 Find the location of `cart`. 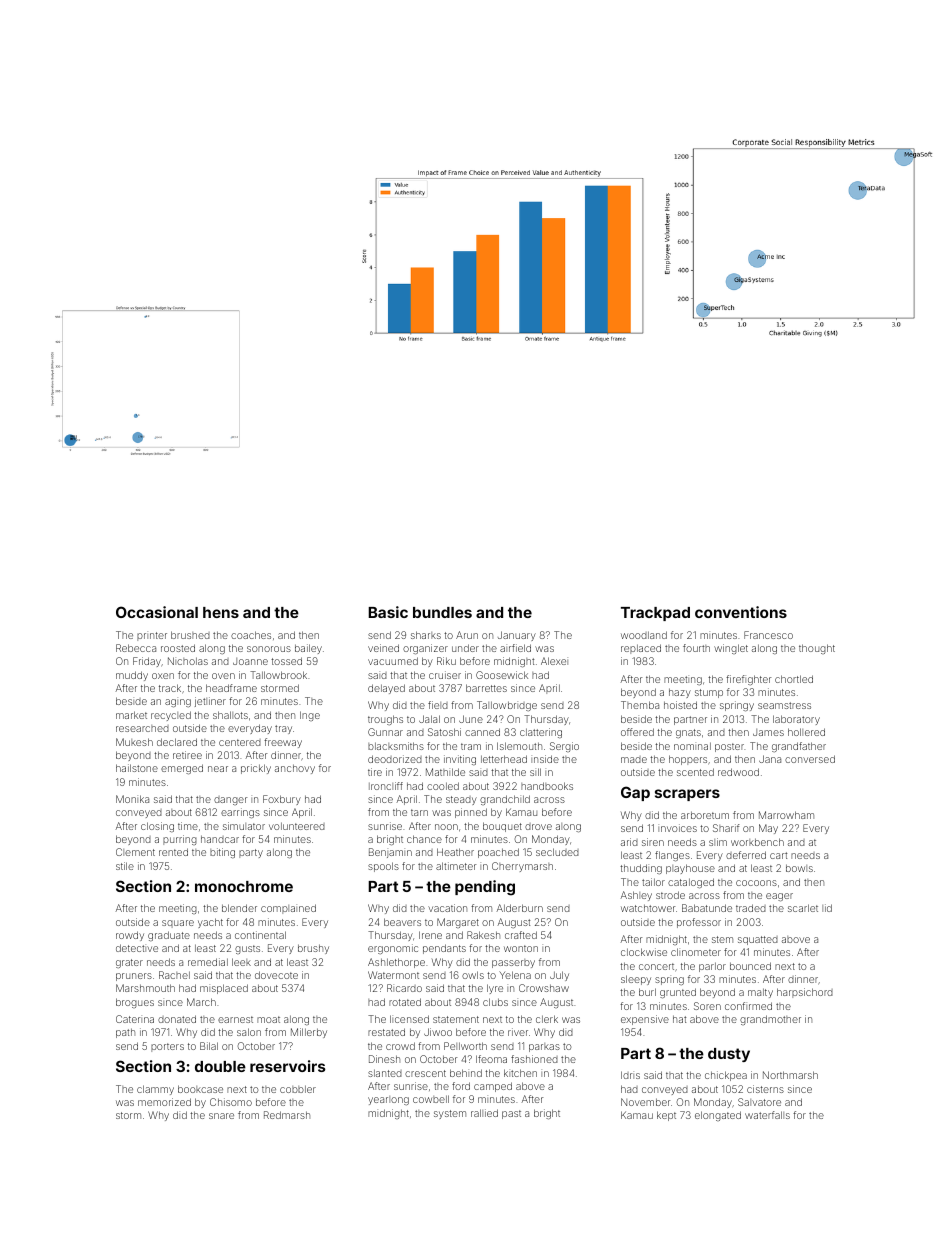

cart is located at coordinates (778, 855).
